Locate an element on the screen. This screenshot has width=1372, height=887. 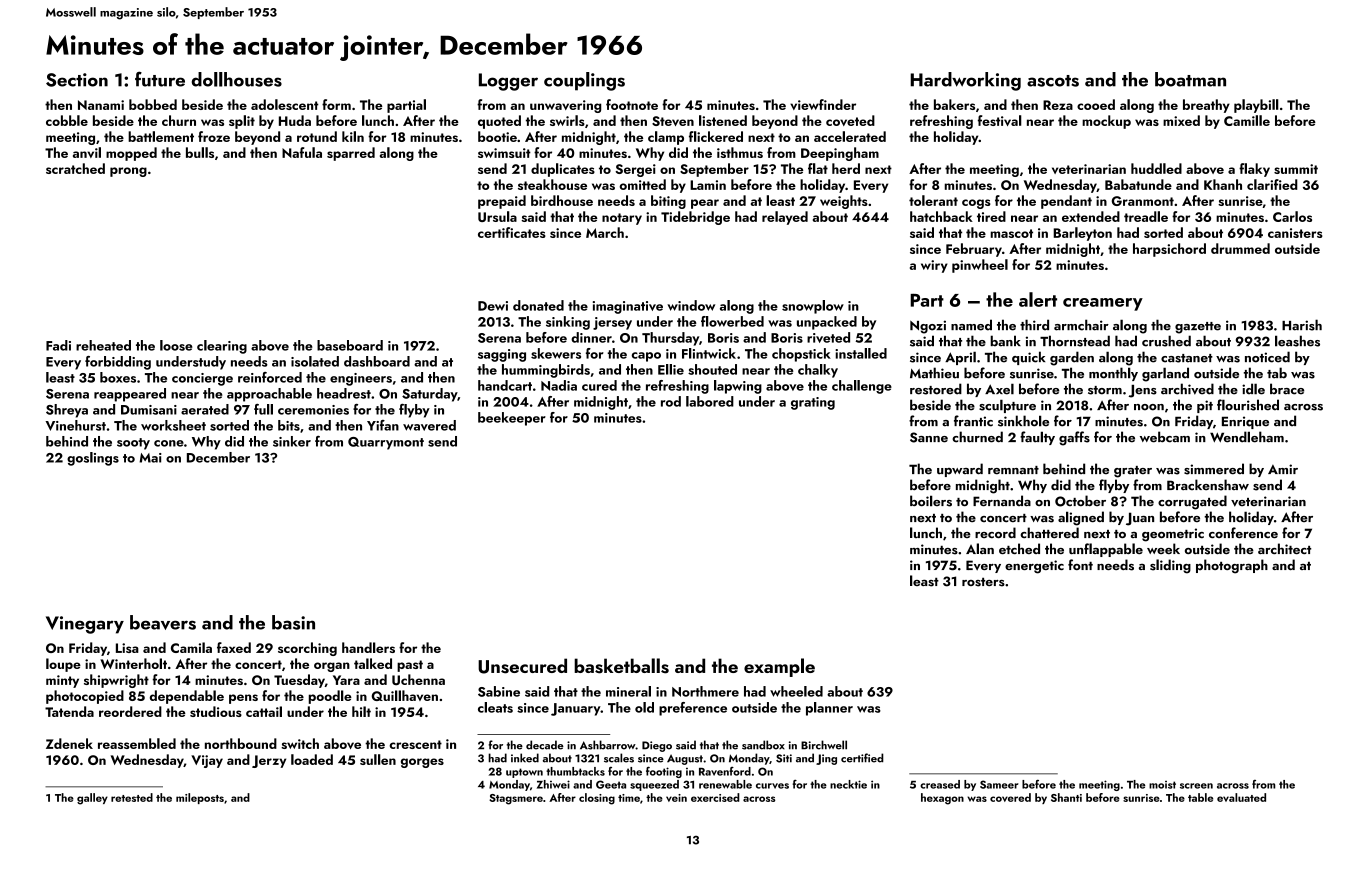
evaluated is located at coordinates (1241, 797).
